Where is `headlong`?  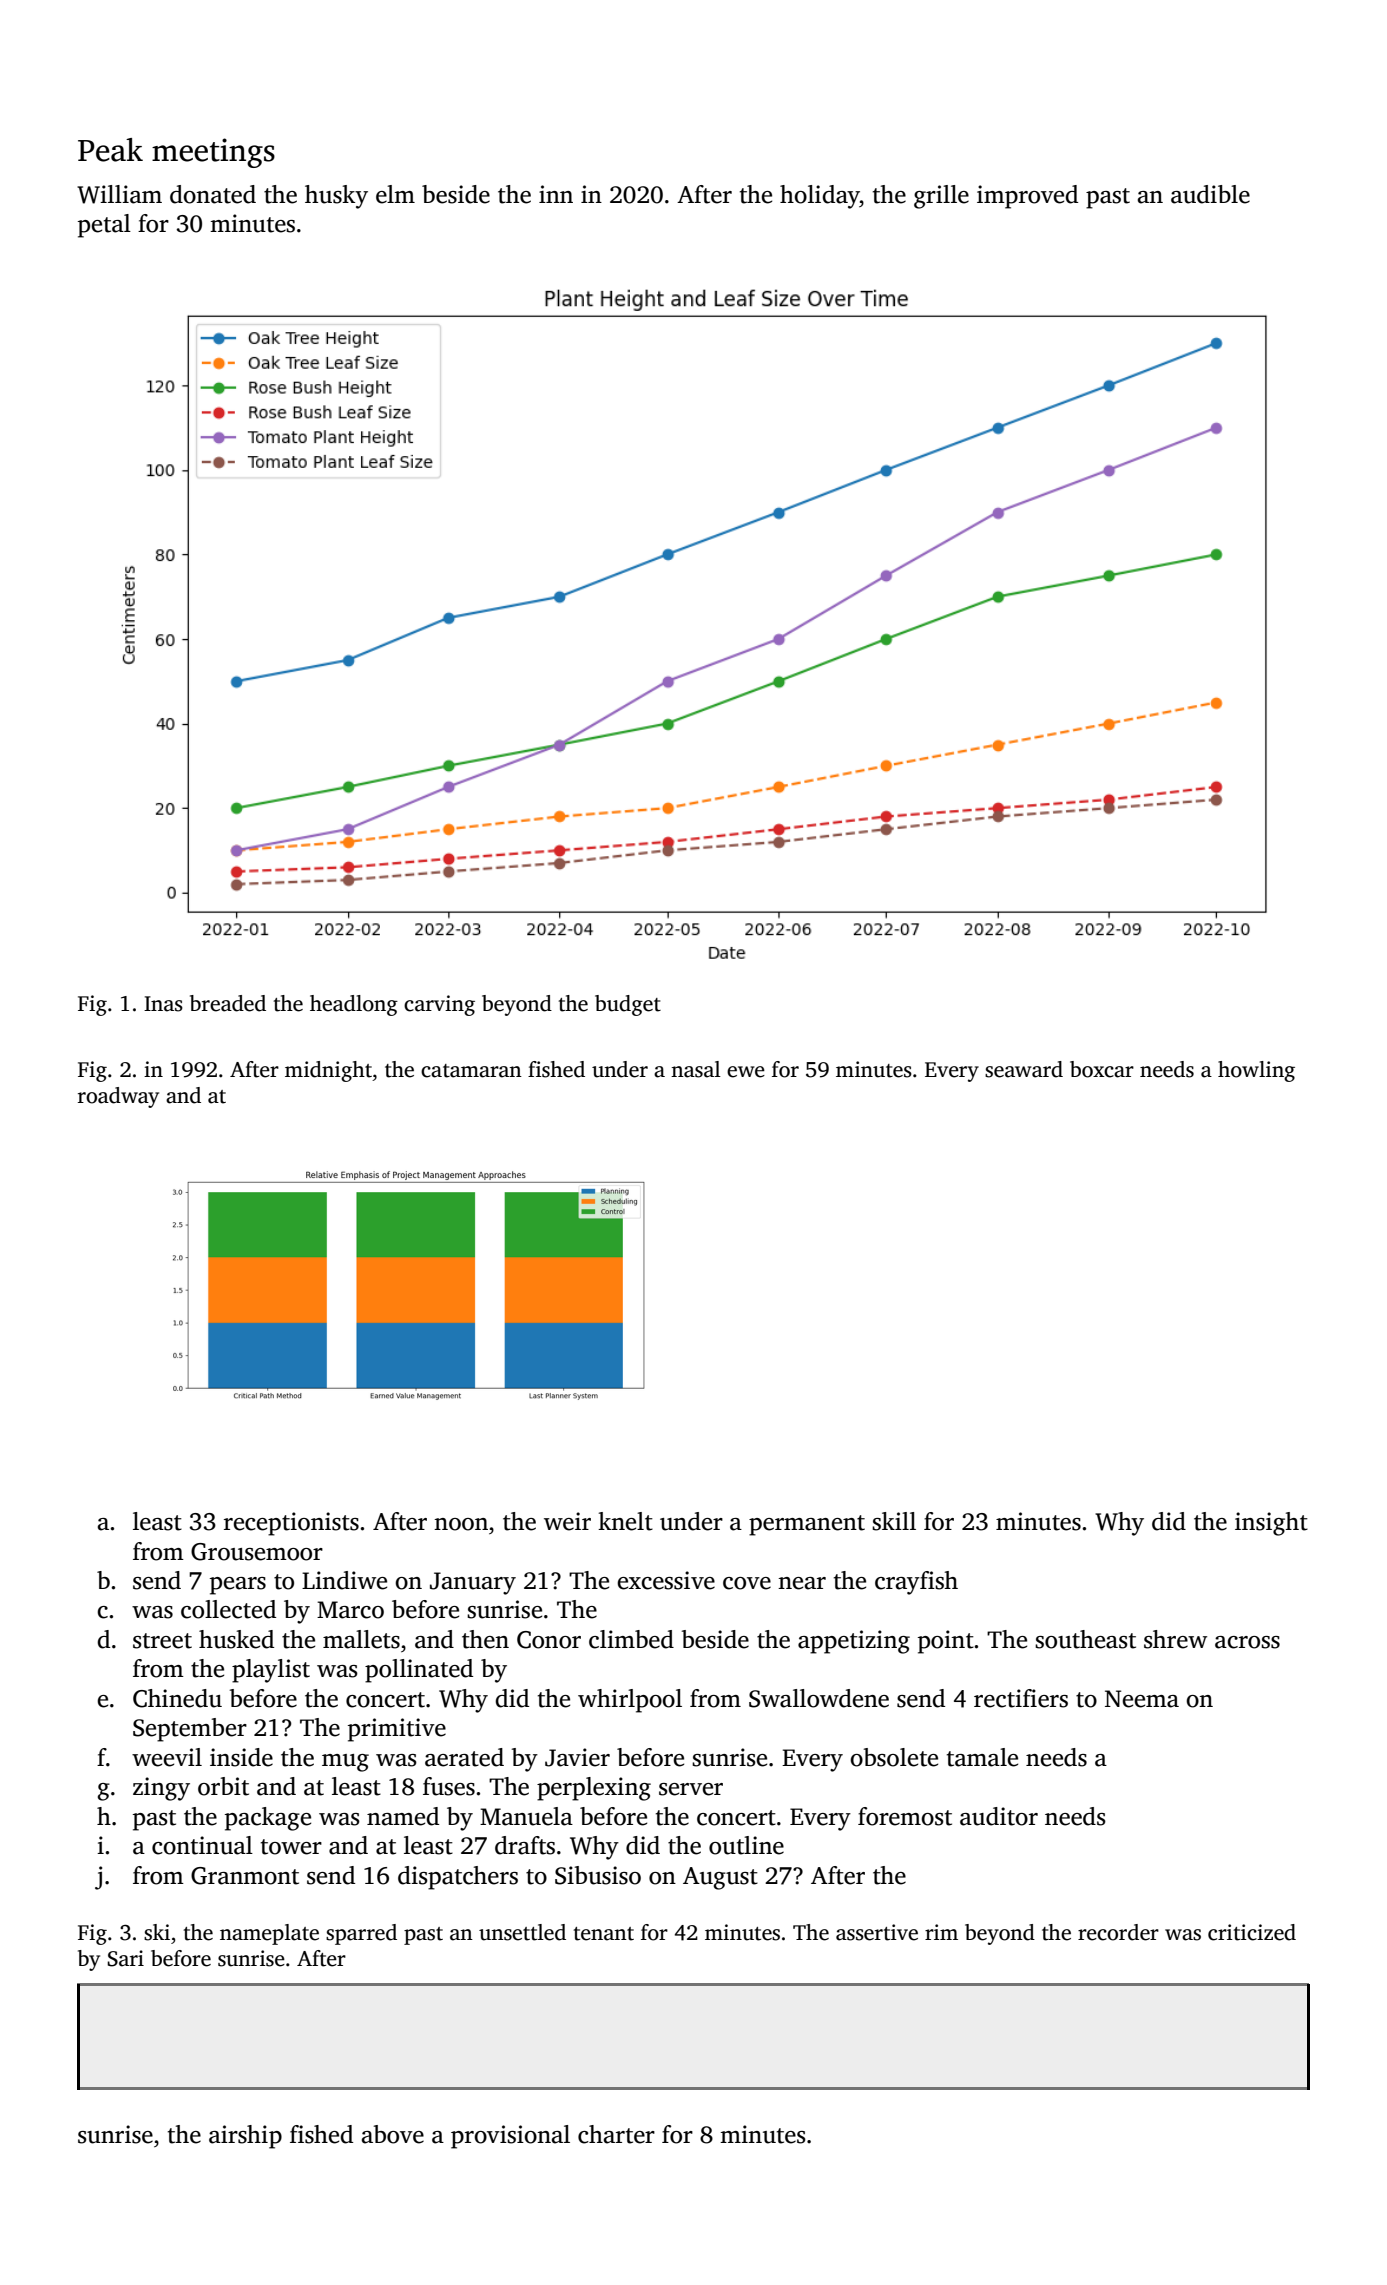
headlong is located at coordinates (354, 1005).
